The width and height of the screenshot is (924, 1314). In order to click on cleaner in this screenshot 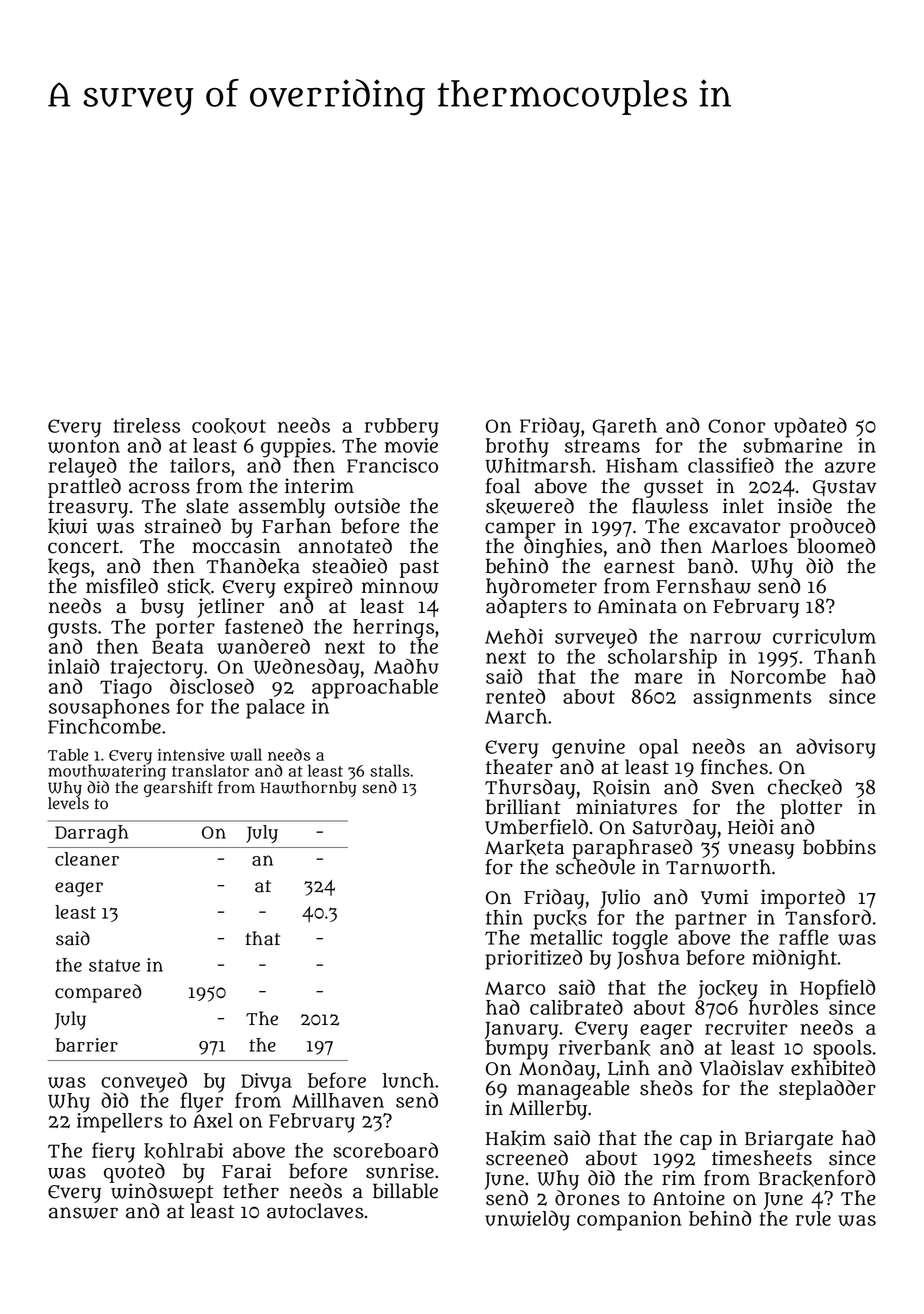, I will do `click(87, 859)`.
